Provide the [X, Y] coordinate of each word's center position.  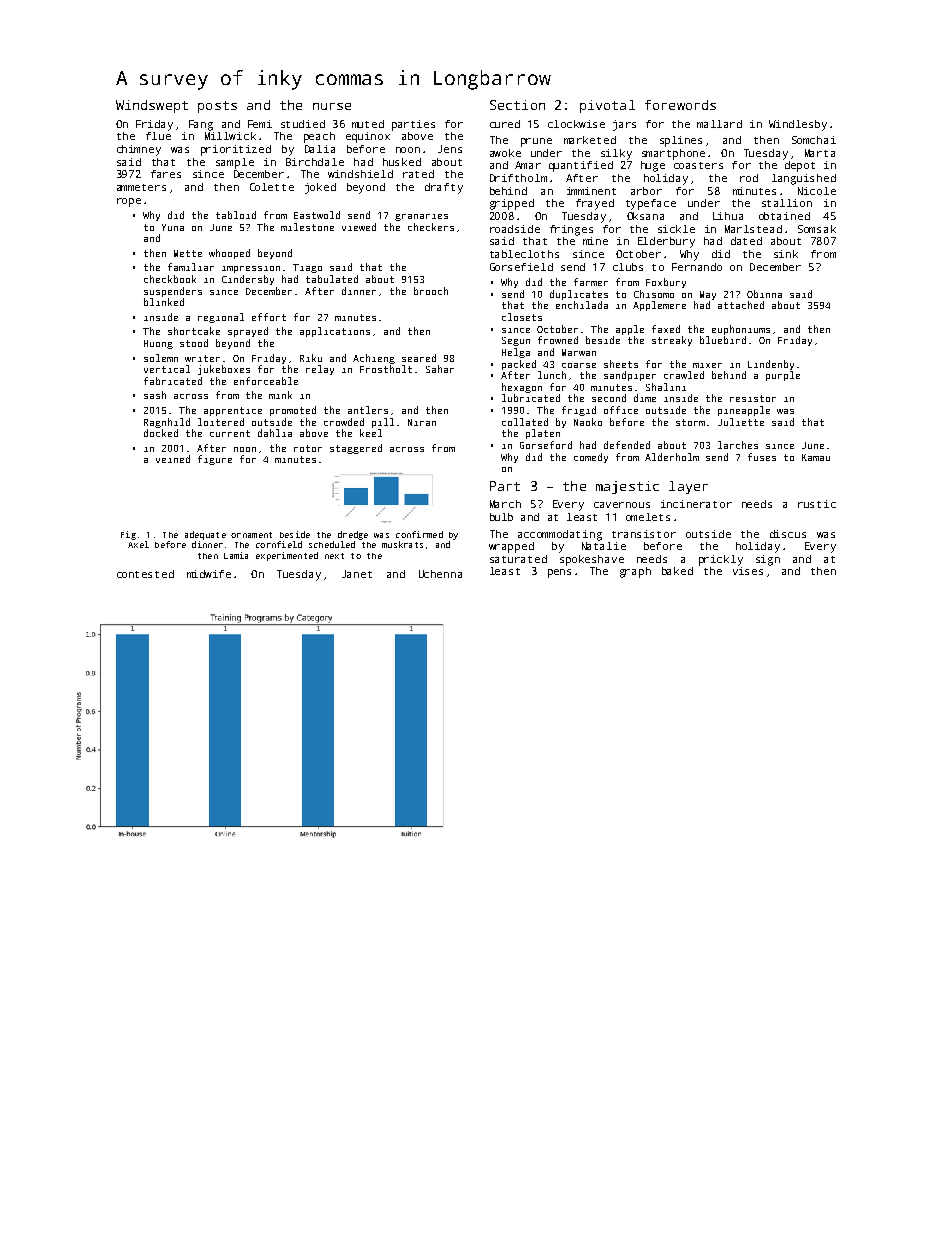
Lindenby [771, 365]
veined [173, 459]
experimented [287, 556]
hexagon [522, 388]
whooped [229, 254]
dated [746, 241]
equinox [368, 137]
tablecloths [524, 254]
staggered [356, 449]
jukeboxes [224, 370]
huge [653, 166]
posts [217, 107]
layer [688, 487]
